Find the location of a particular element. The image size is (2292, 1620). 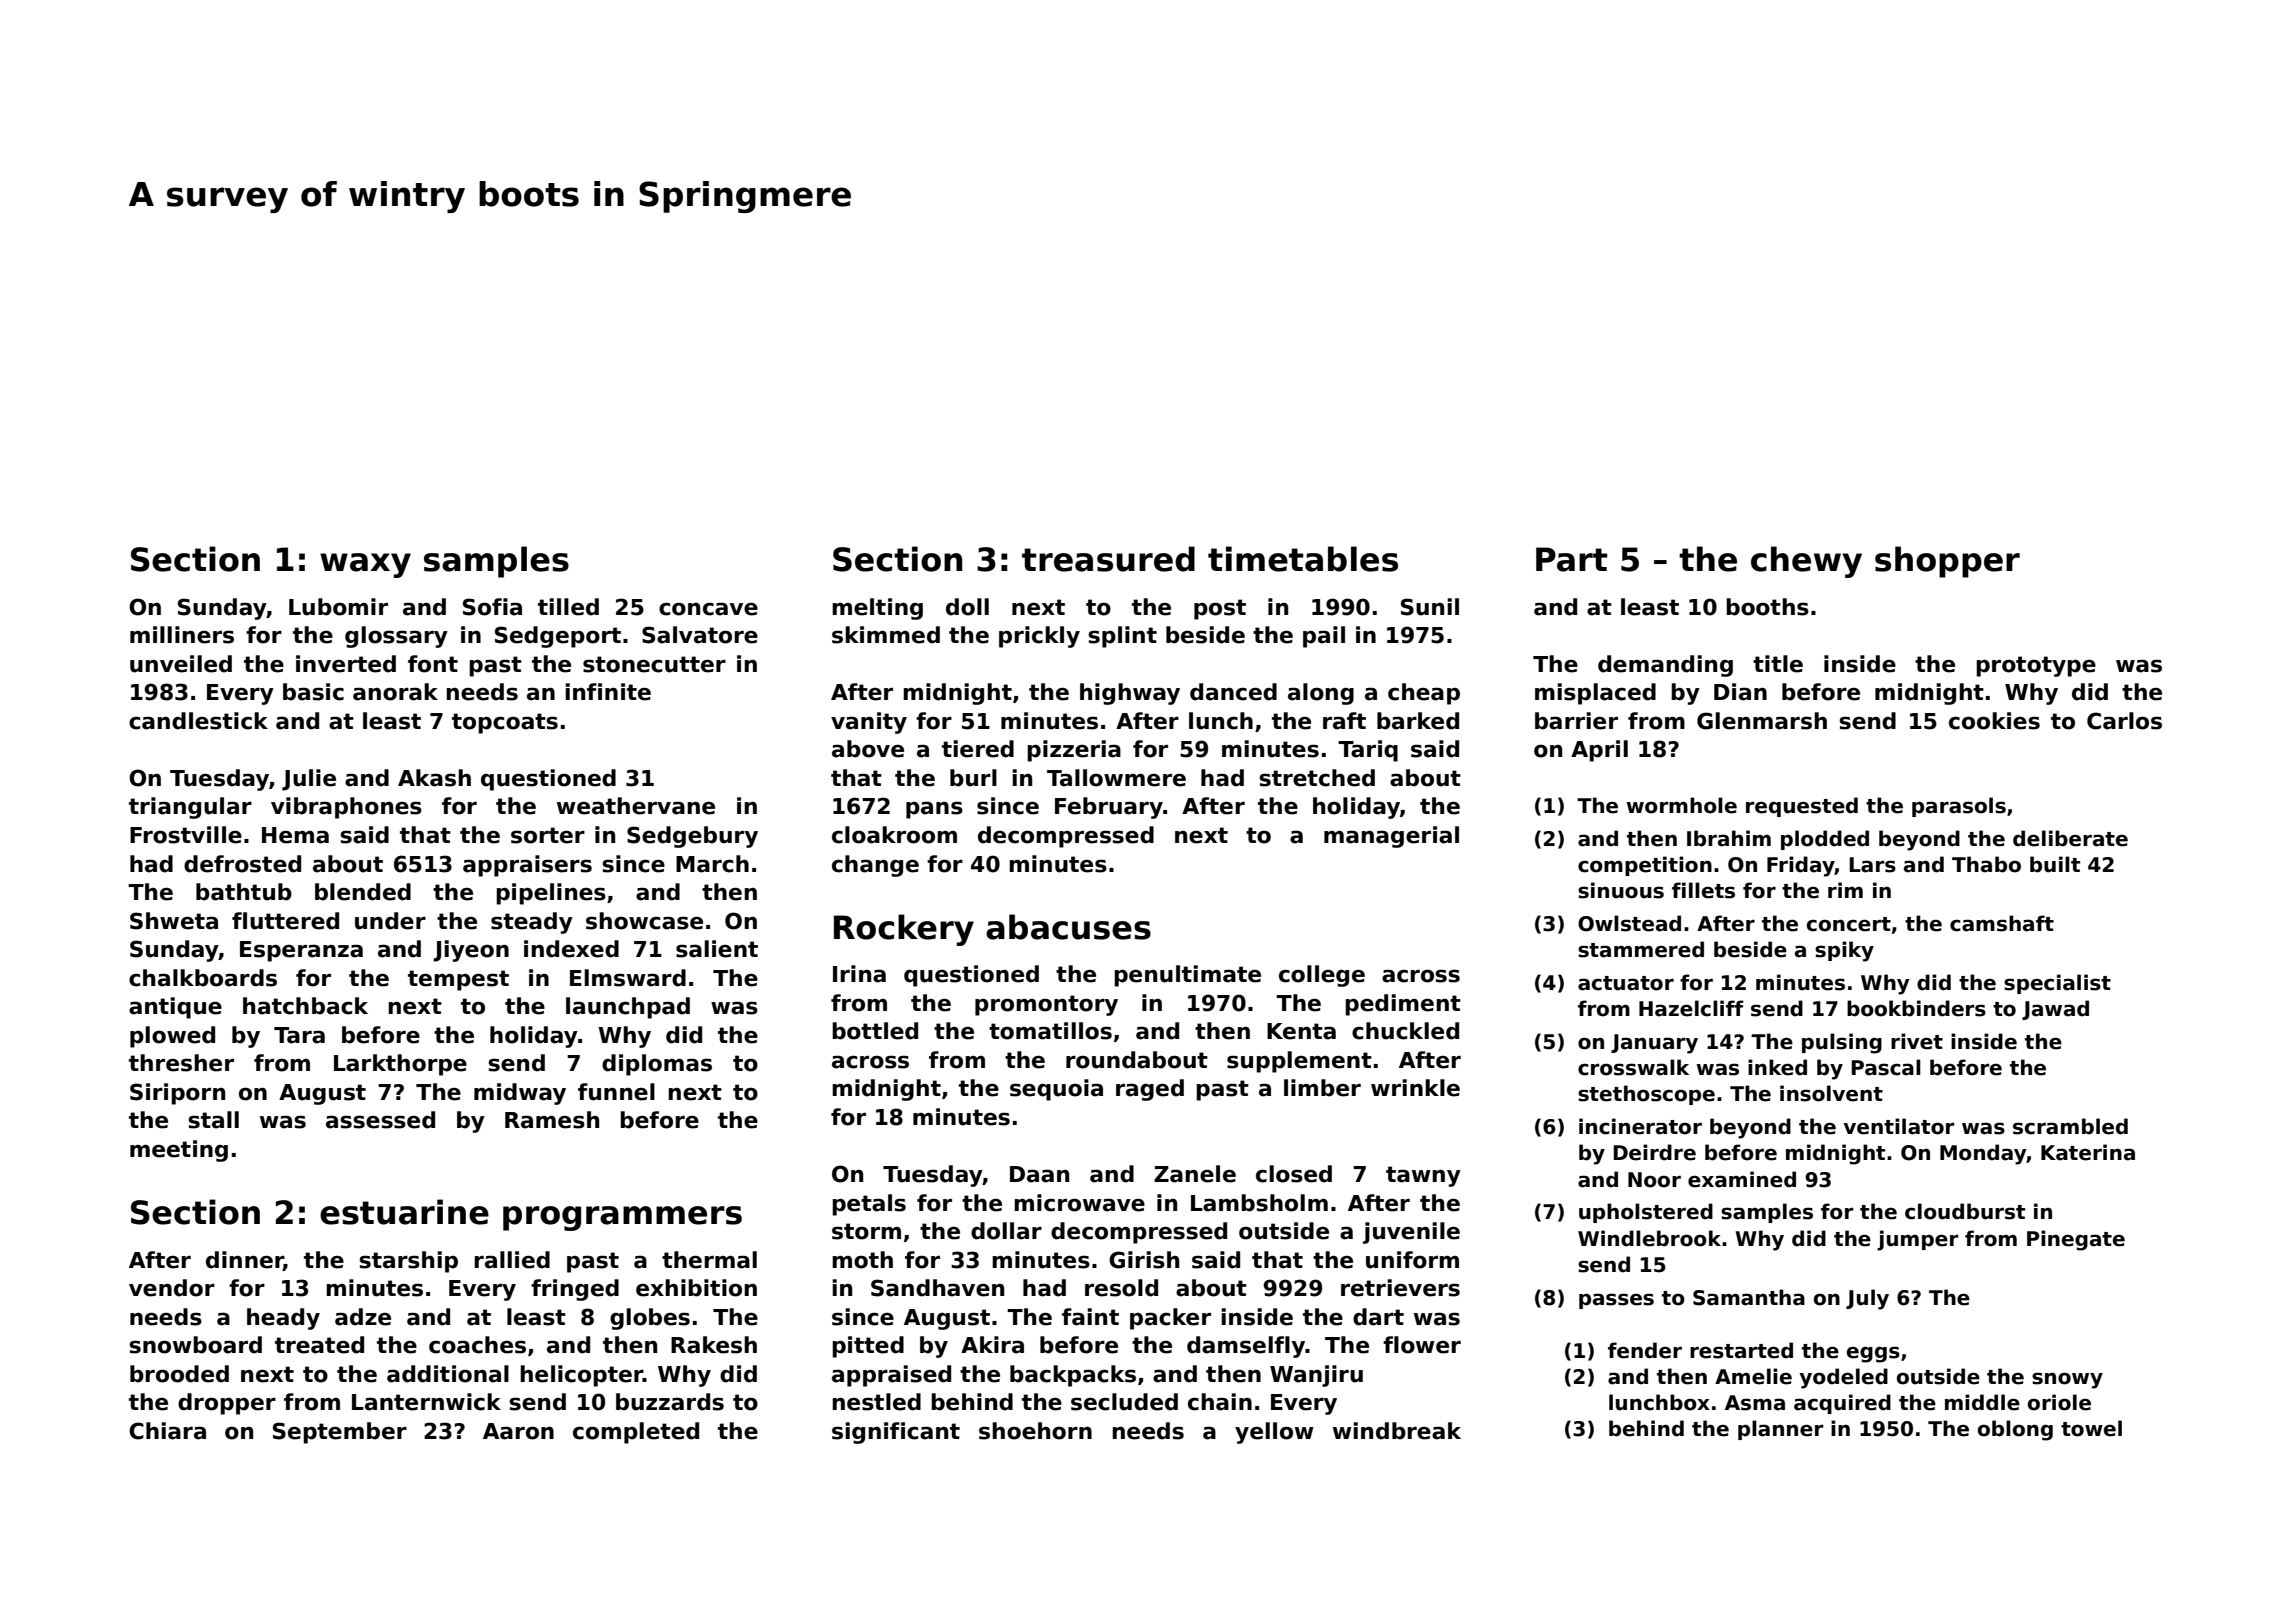

timetables is located at coordinates (1303, 559).
